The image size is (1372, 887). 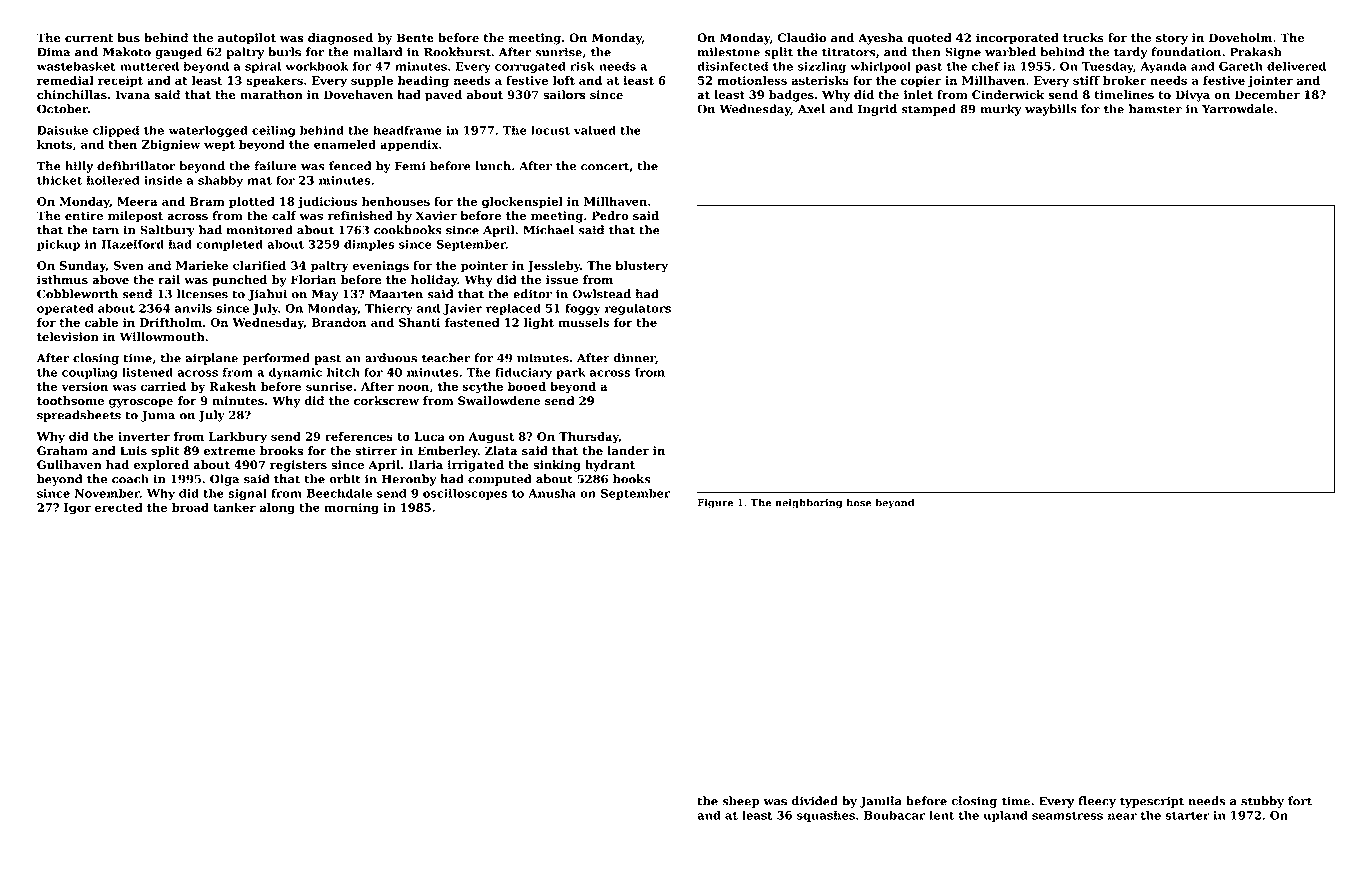 What do you see at coordinates (89, 38) in the screenshot?
I see `current` at bounding box center [89, 38].
